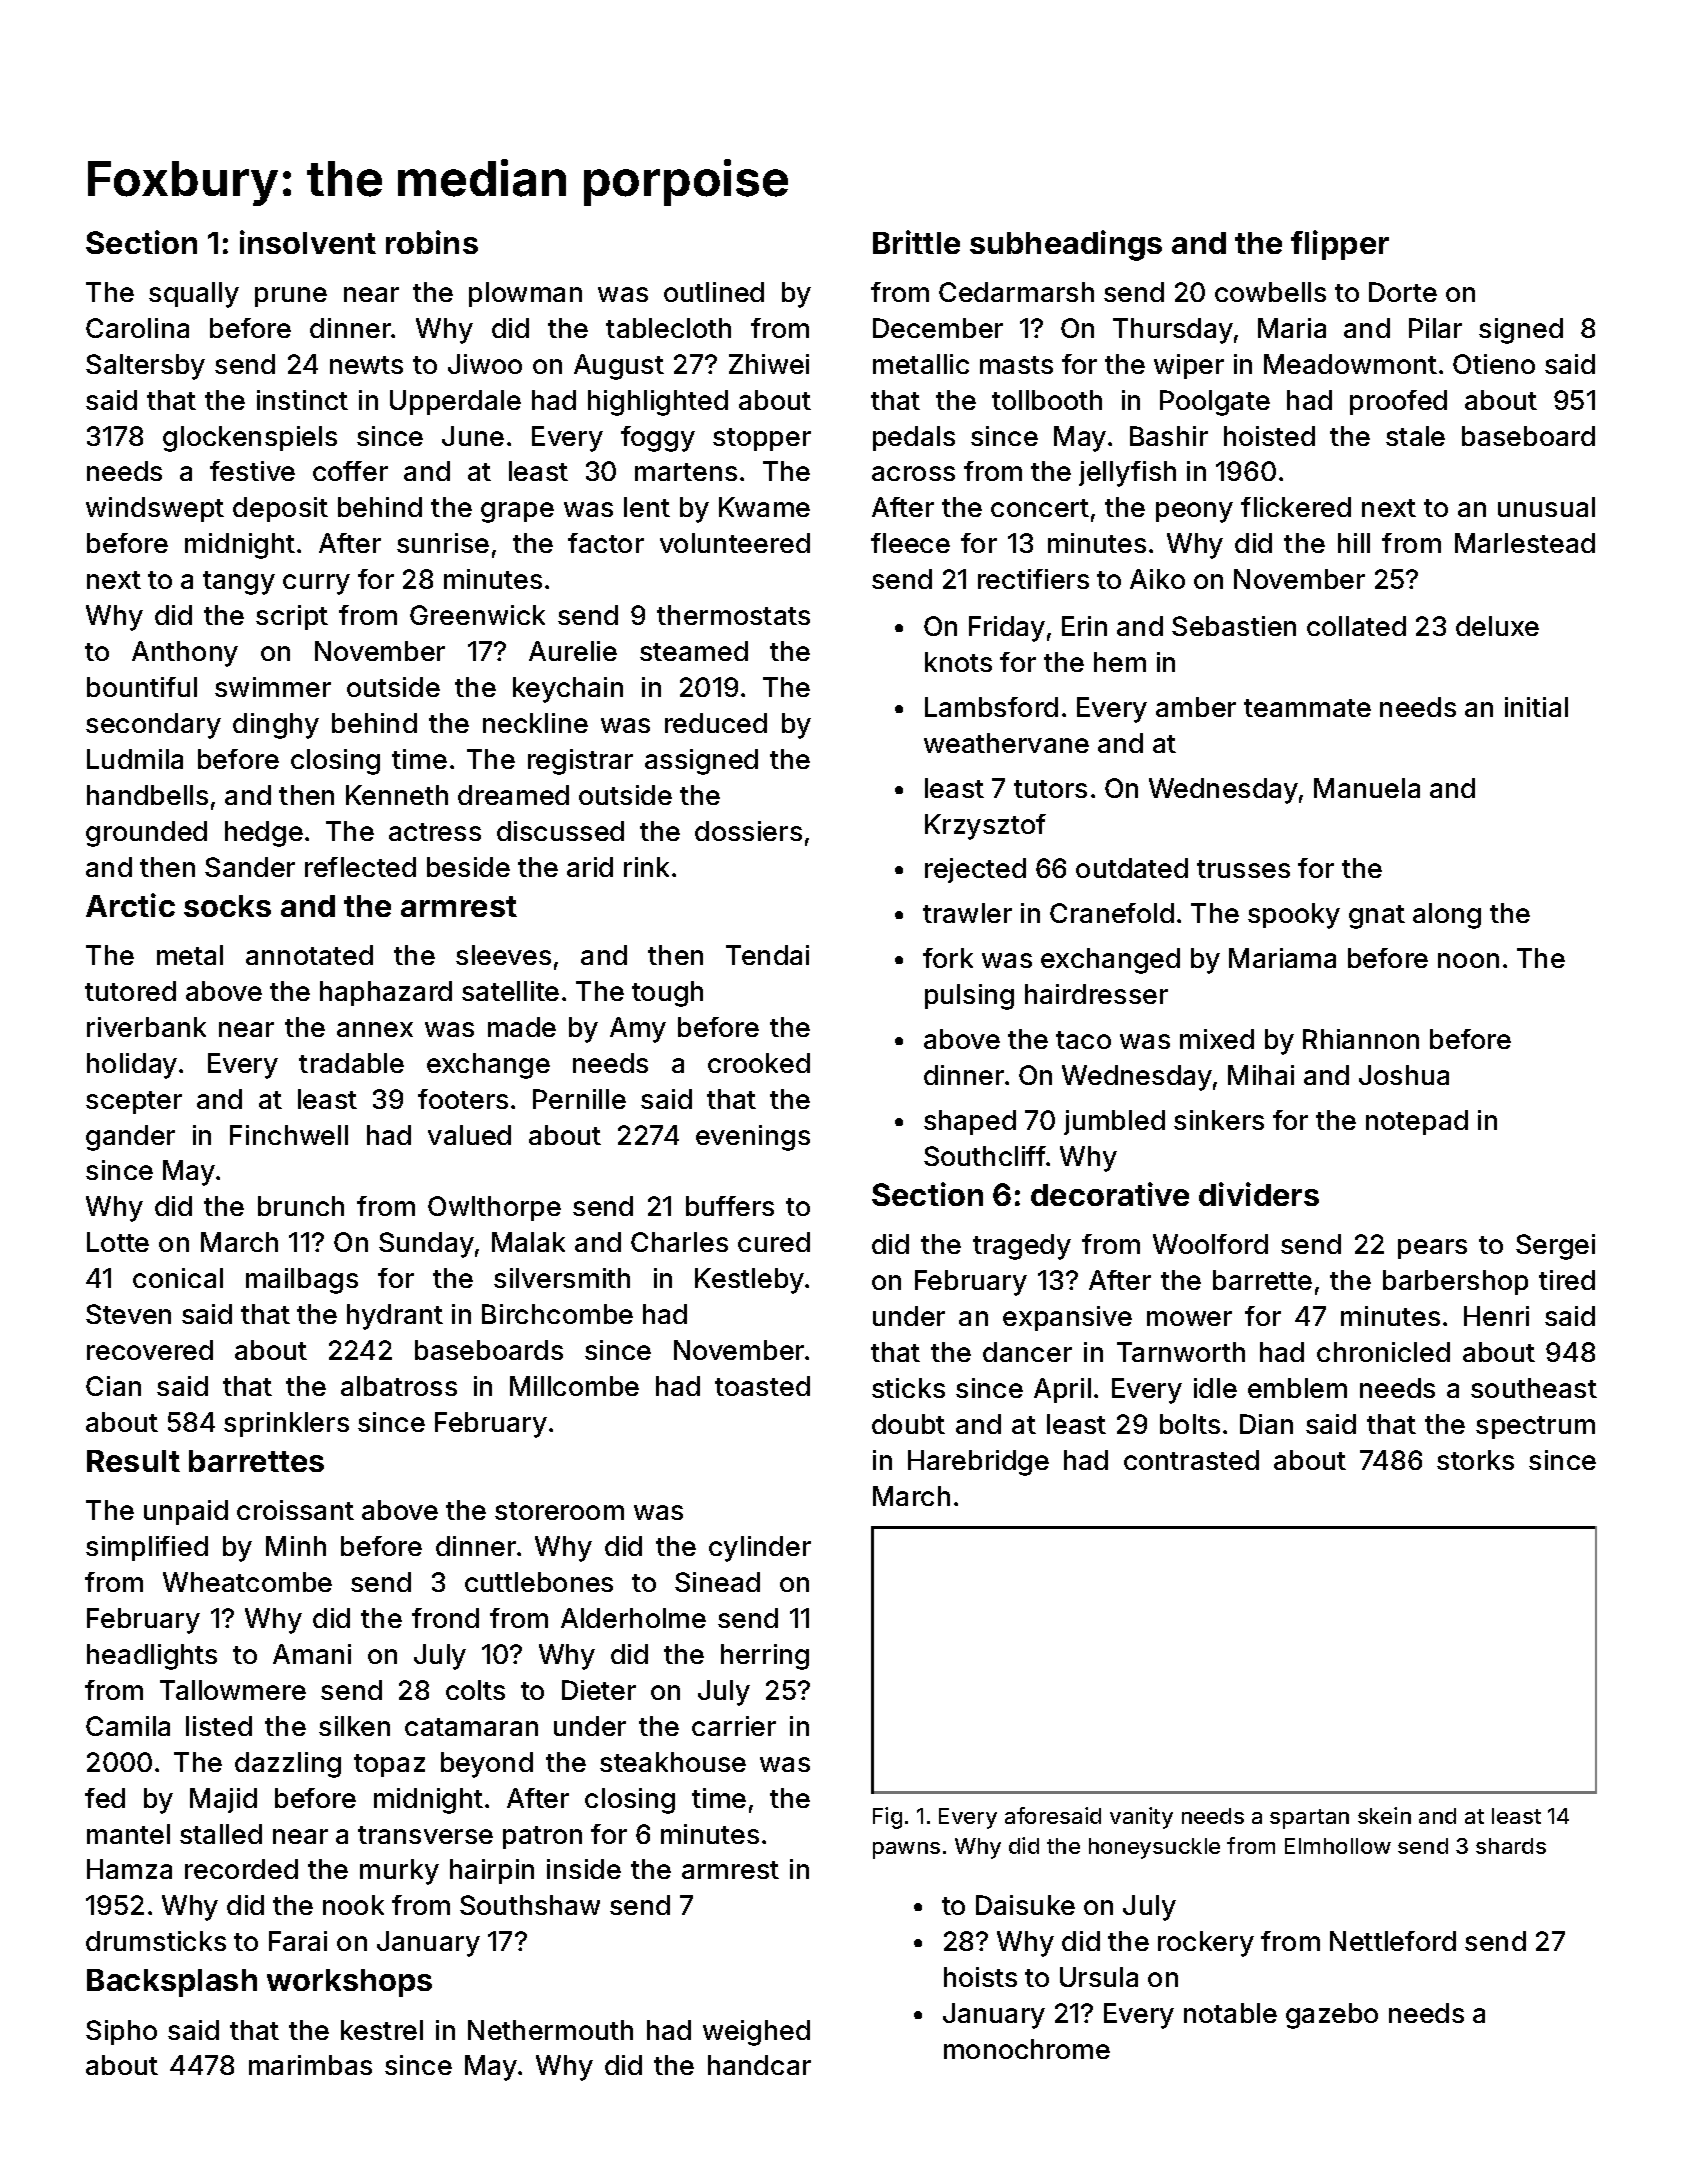 The height and width of the page is (2178, 1683). What do you see at coordinates (130, 905) in the page?
I see `Arctic` at bounding box center [130, 905].
